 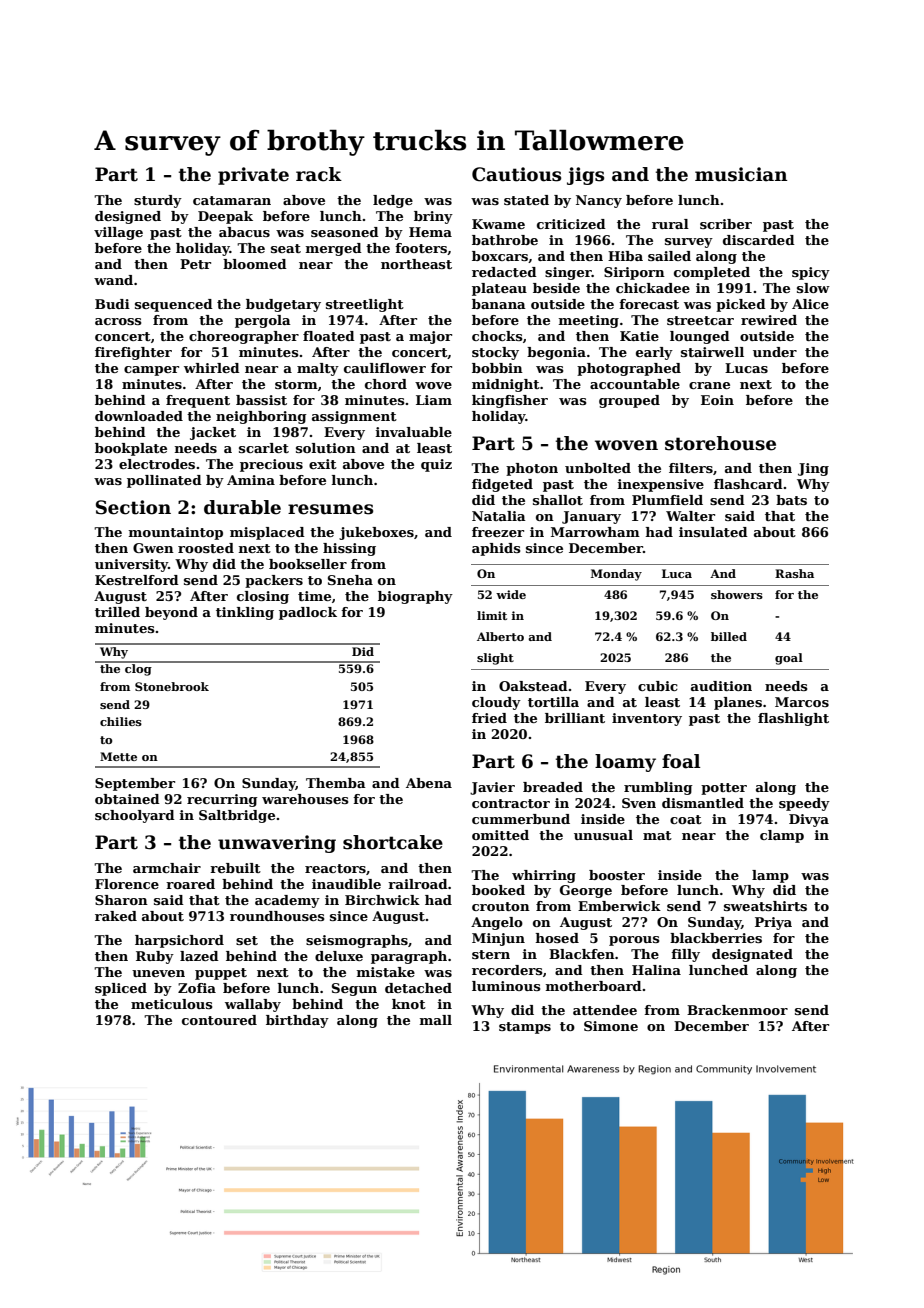 What do you see at coordinates (357, 941) in the screenshot?
I see `seismographs` at bounding box center [357, 941].
